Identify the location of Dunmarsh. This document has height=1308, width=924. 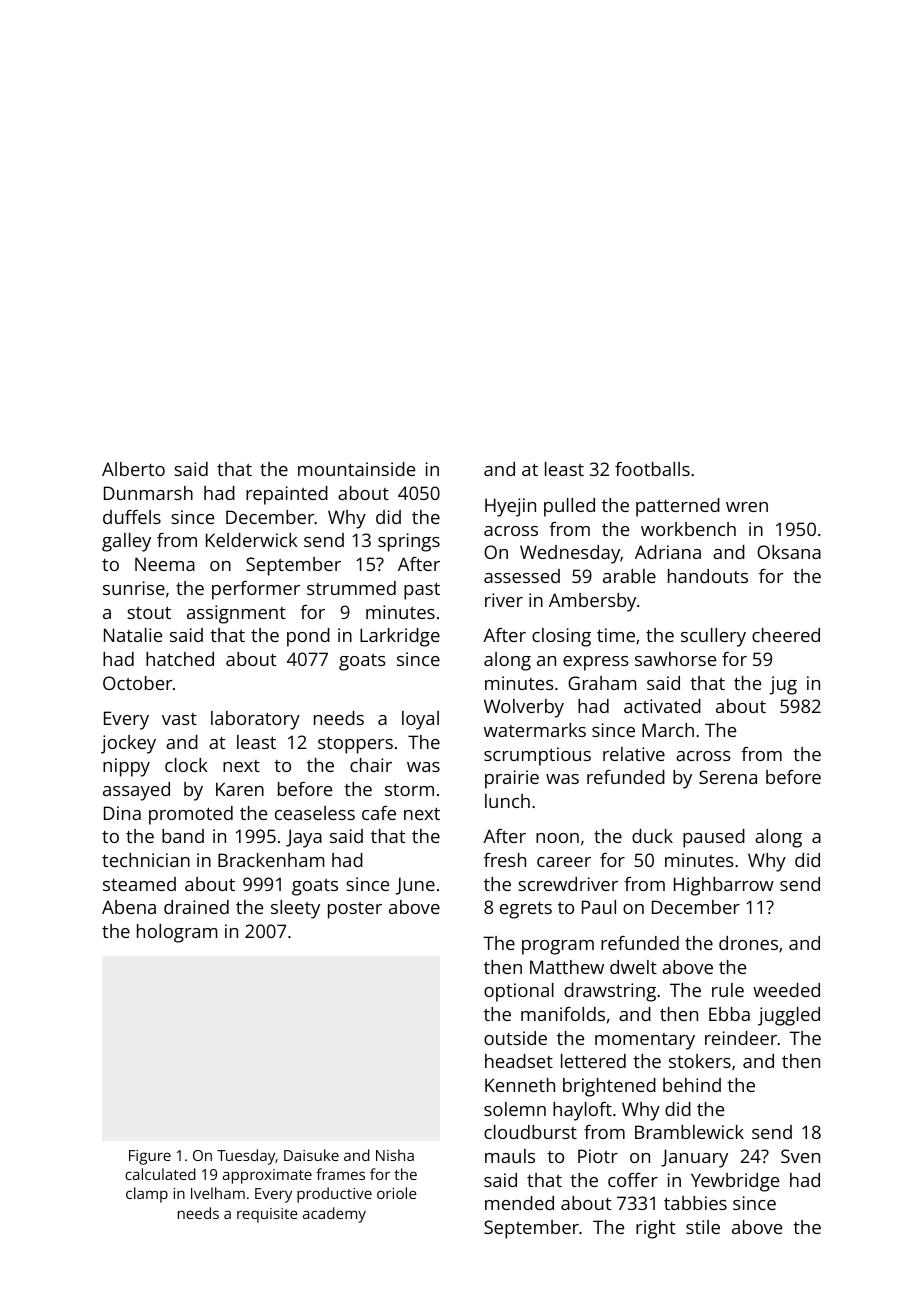
(148, 493).
